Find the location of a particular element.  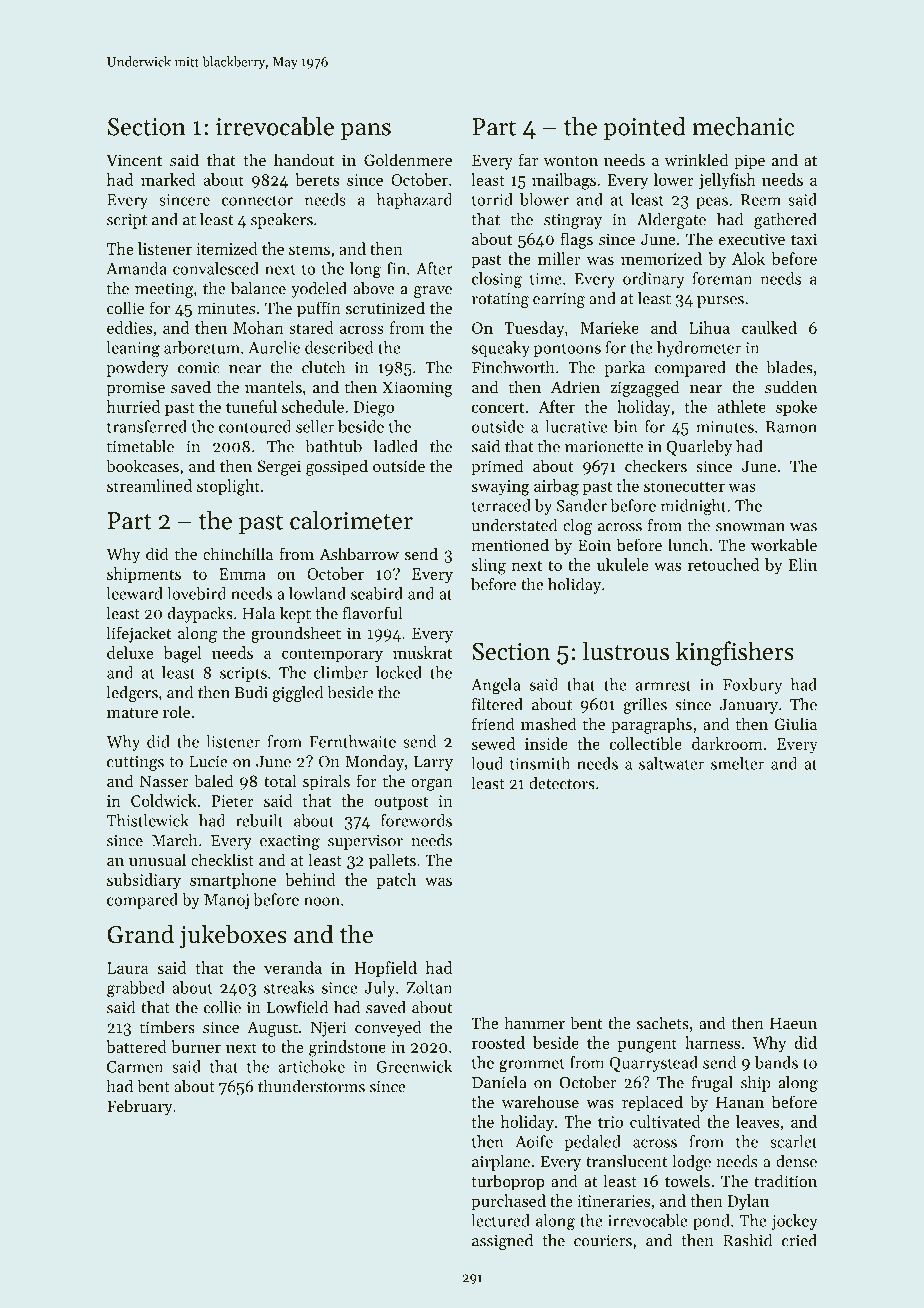

Grand is located at coordinates (141, 934).
